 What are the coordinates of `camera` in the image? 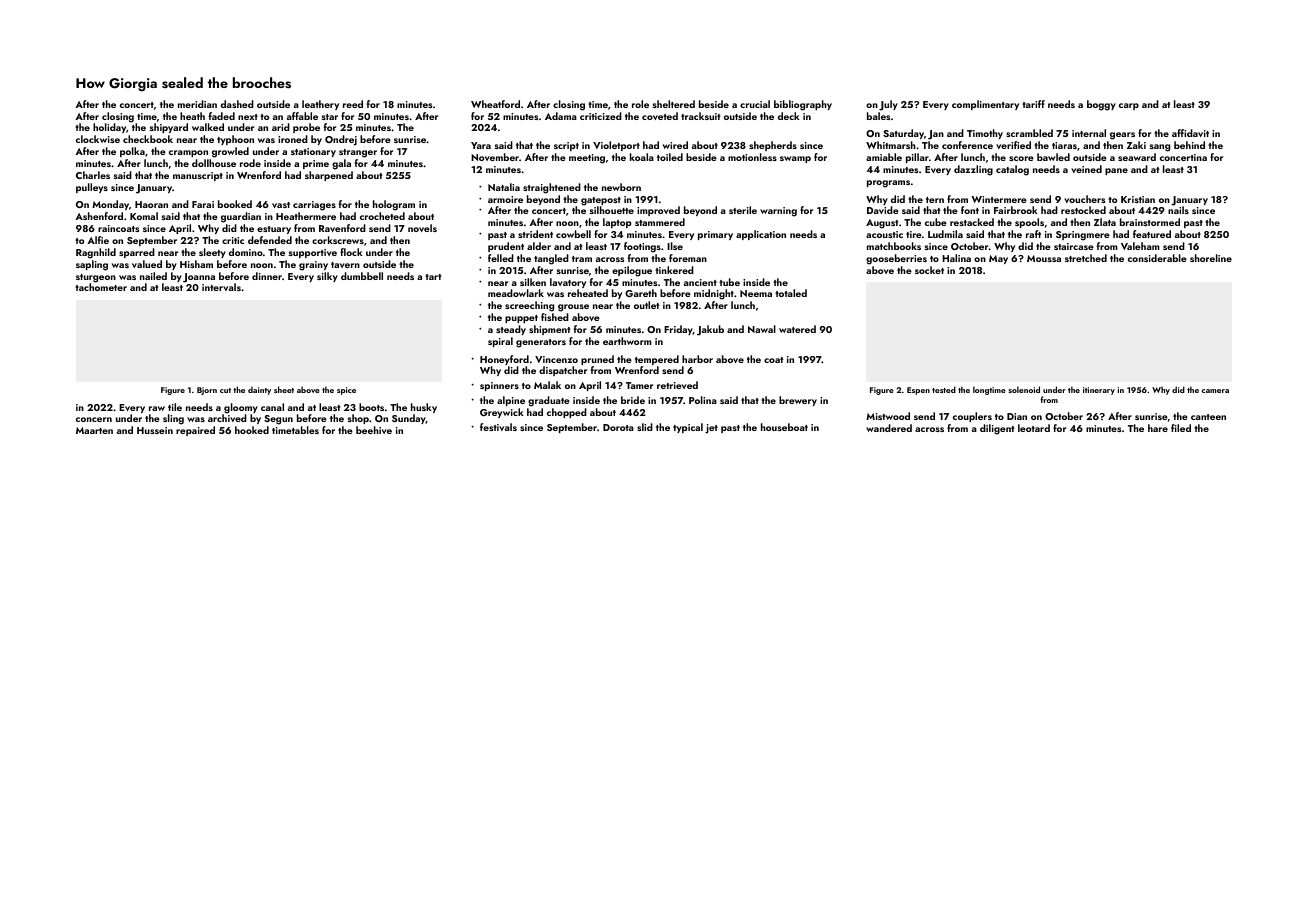 It's located at (1215, 391).
